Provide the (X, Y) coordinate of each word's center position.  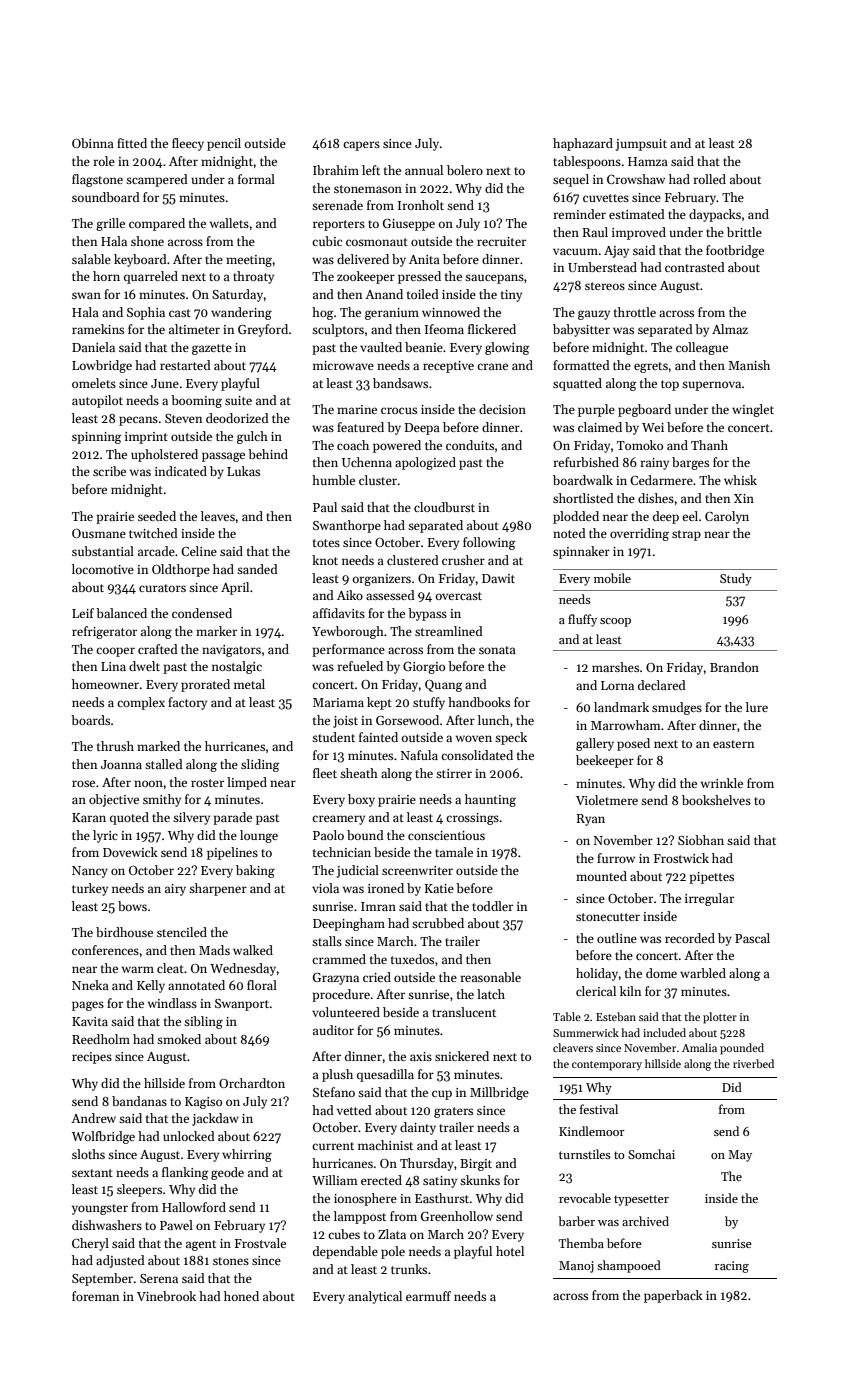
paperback (673, 1296)
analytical (375, 1297)
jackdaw (215, 1119)
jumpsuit (641, 145)
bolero (465, 170)
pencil (224, 144)
